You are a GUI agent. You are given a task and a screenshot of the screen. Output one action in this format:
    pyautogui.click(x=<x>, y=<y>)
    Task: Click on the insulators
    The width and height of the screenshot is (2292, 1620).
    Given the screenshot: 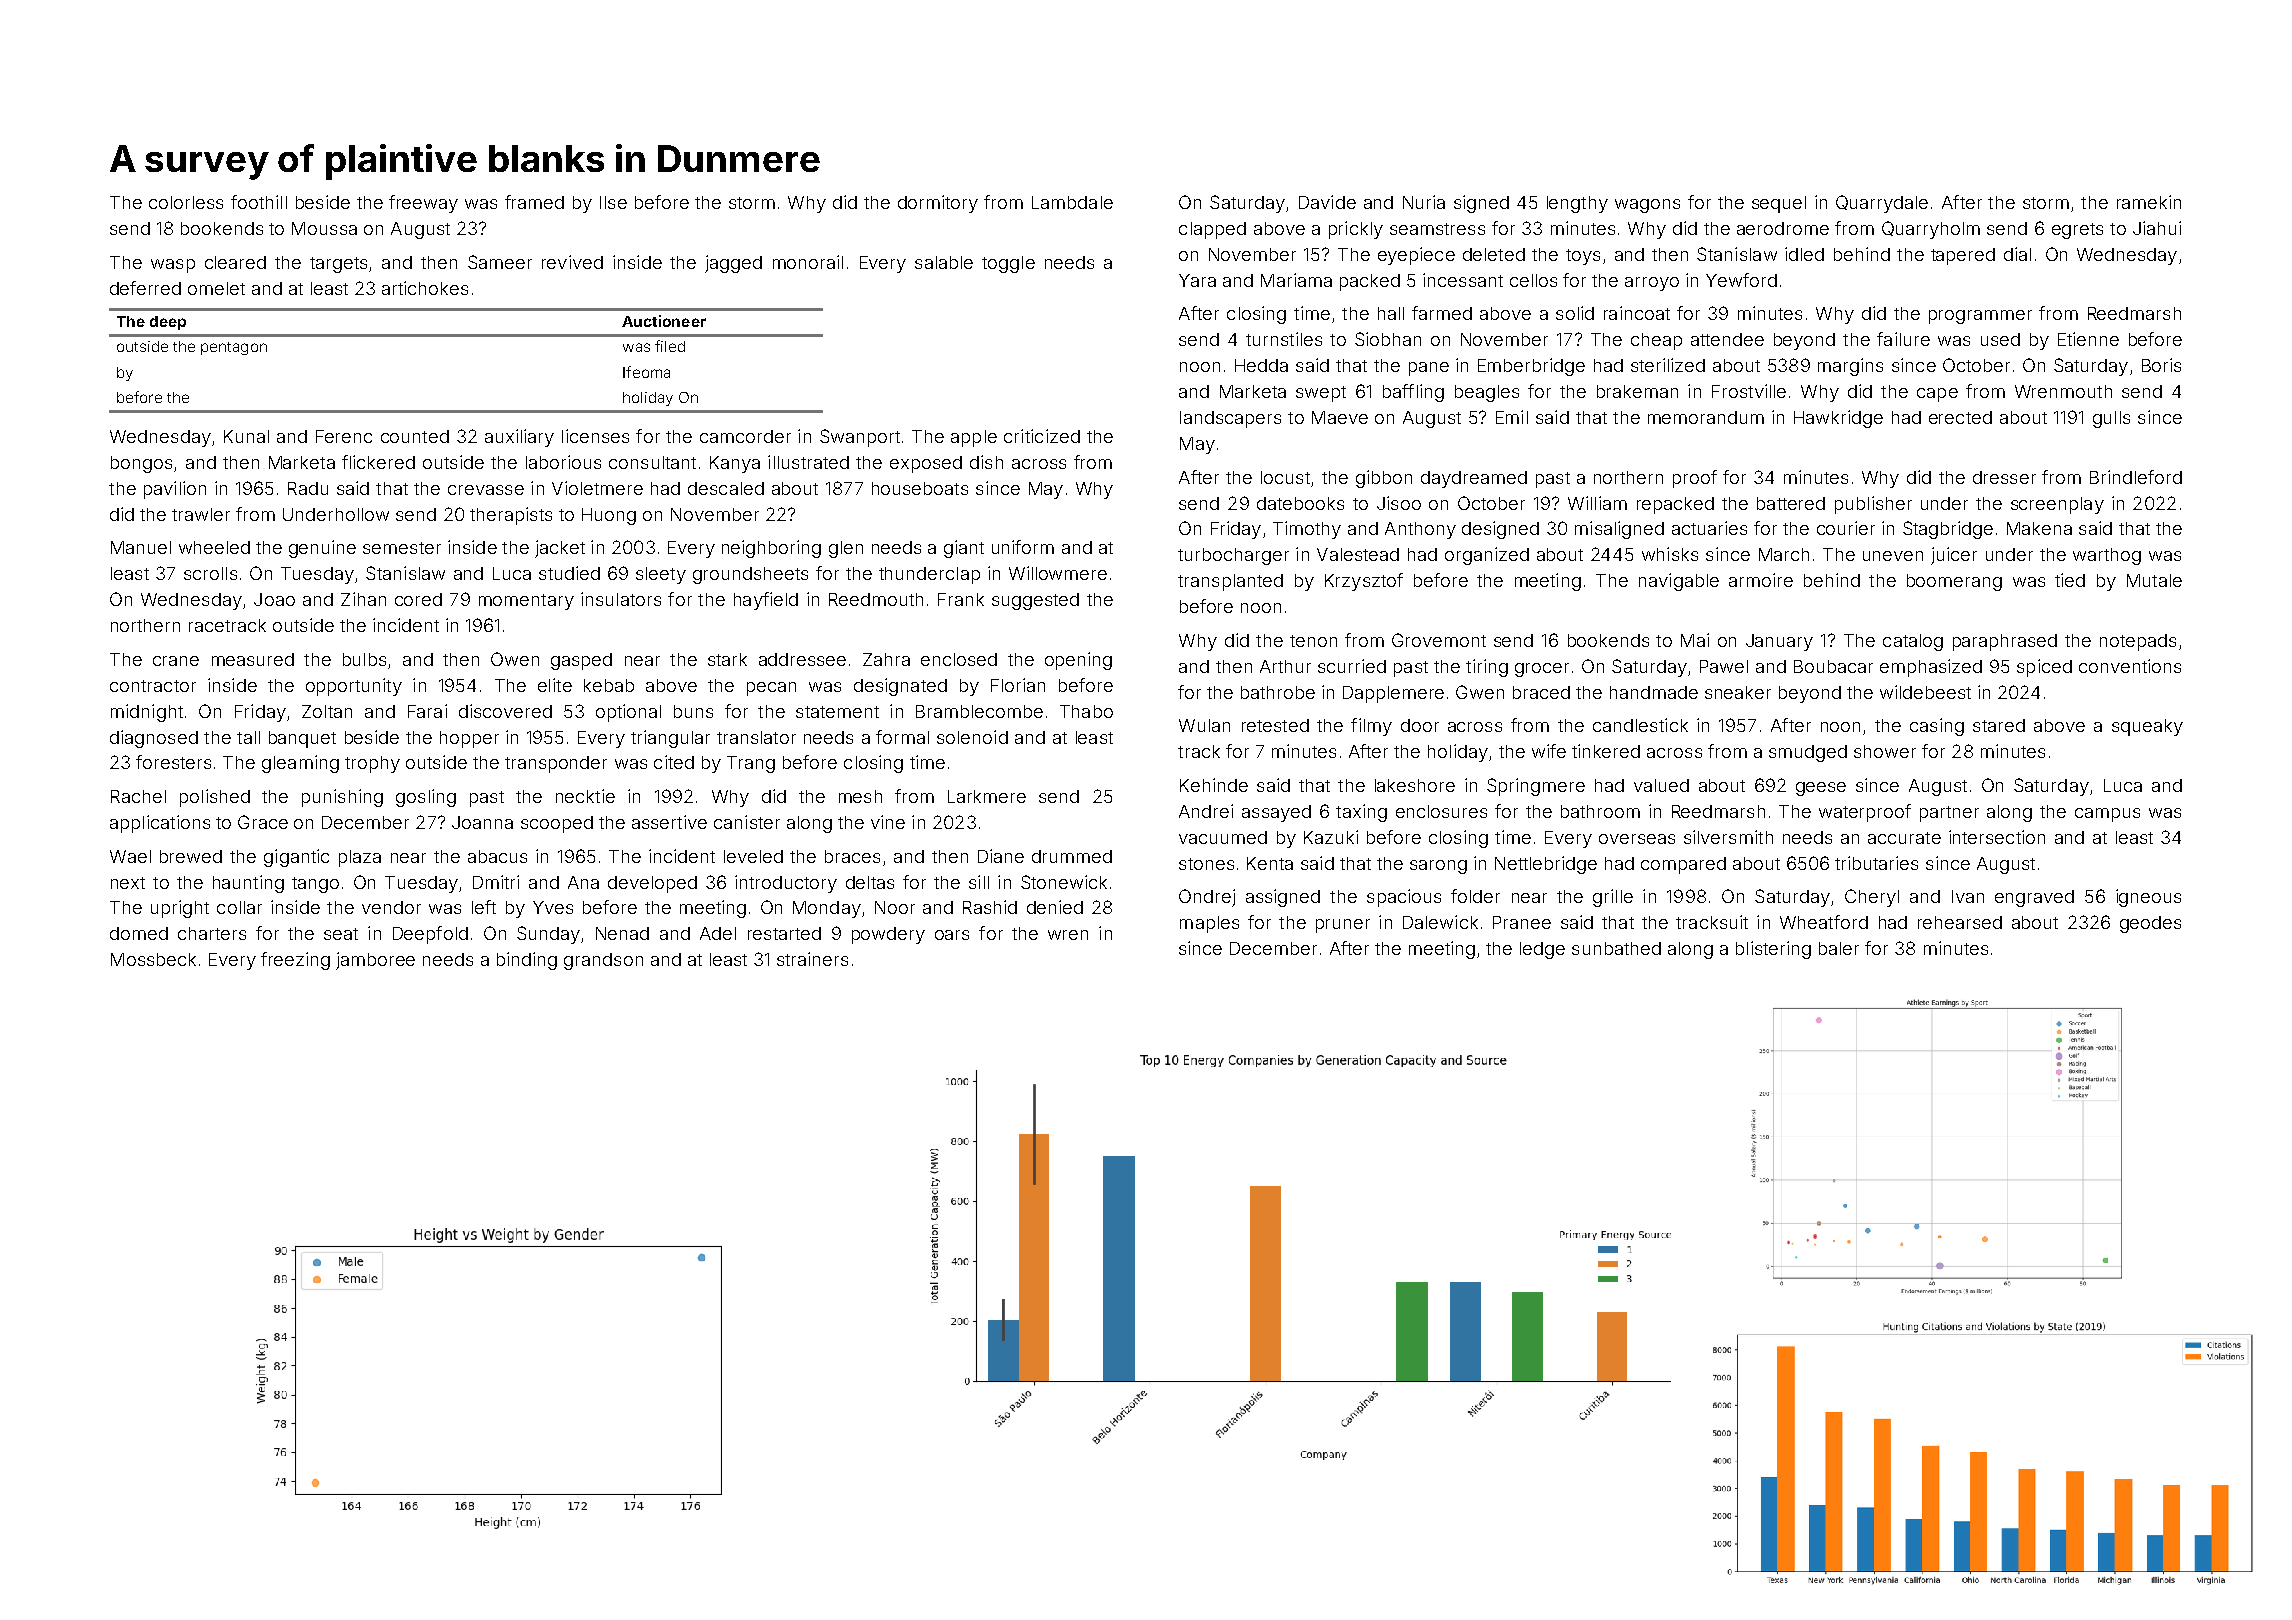 What is the action you would take?
    pyautogui.click(x=621, y=599)
